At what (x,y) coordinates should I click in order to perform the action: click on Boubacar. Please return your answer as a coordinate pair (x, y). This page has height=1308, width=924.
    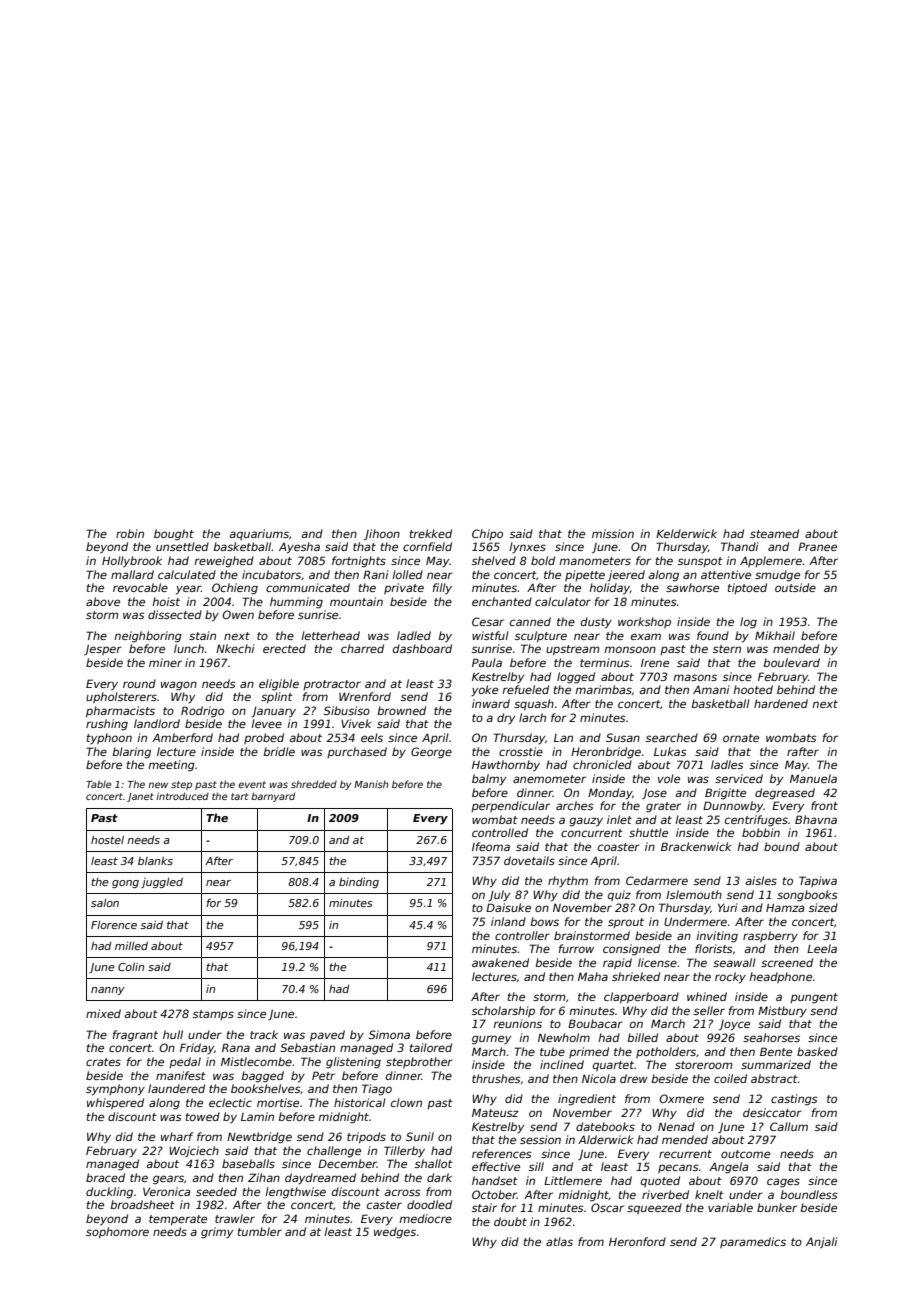
    Looking at the image, I should click on (595, 1023).
